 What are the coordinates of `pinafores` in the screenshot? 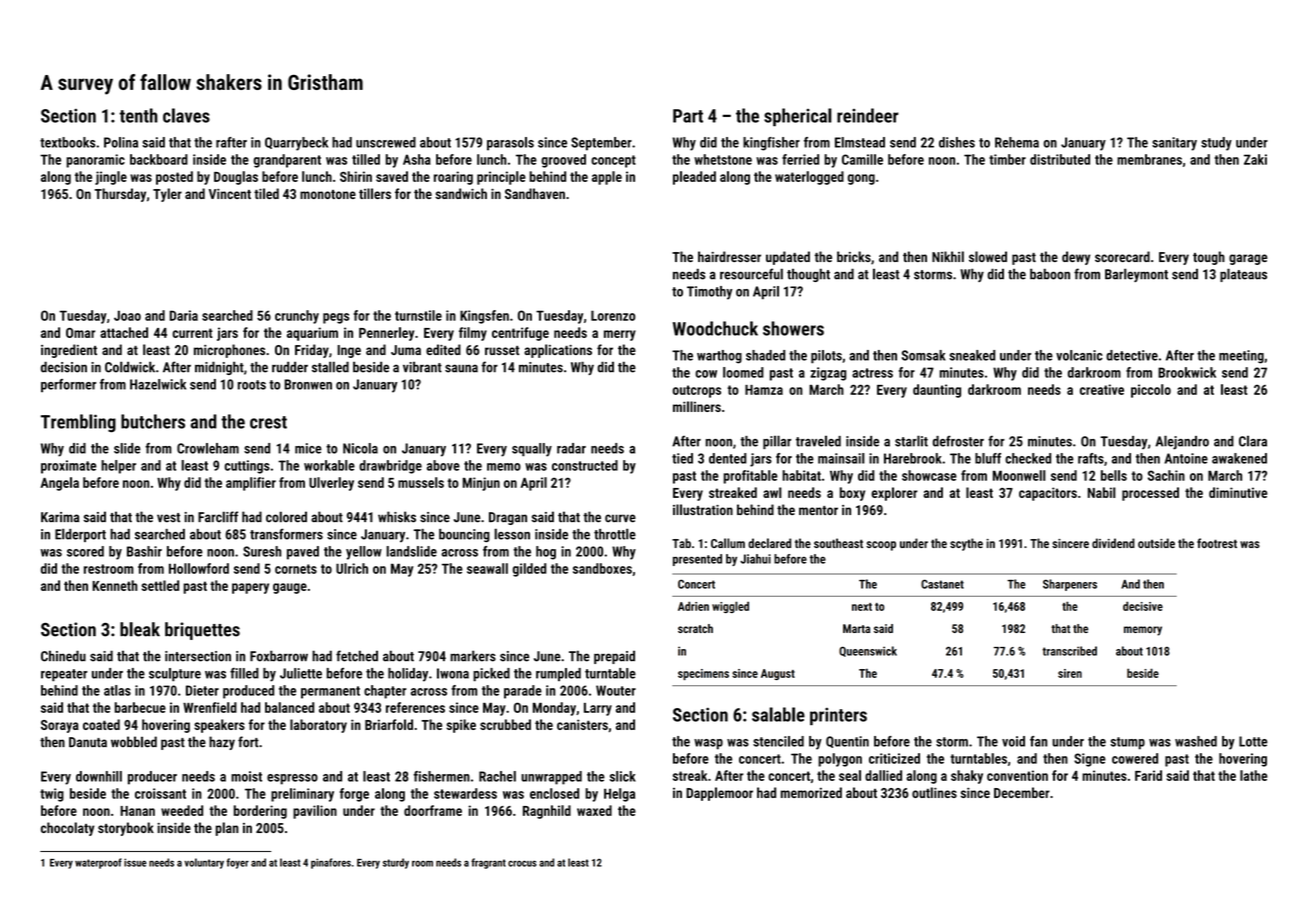 It's located at (331, 863).
